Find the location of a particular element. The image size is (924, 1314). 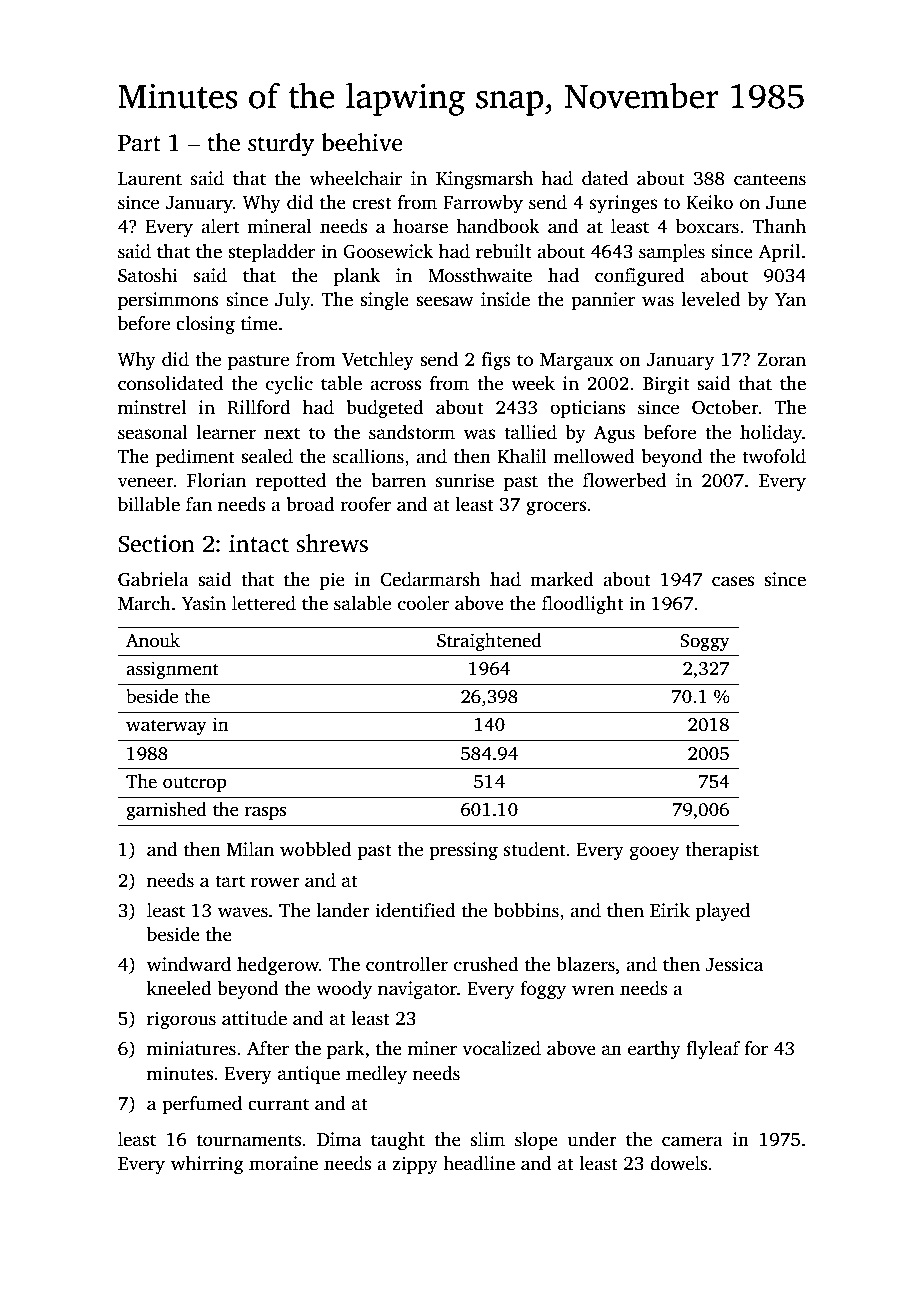

canteens is located at coordinates (770, 179).
